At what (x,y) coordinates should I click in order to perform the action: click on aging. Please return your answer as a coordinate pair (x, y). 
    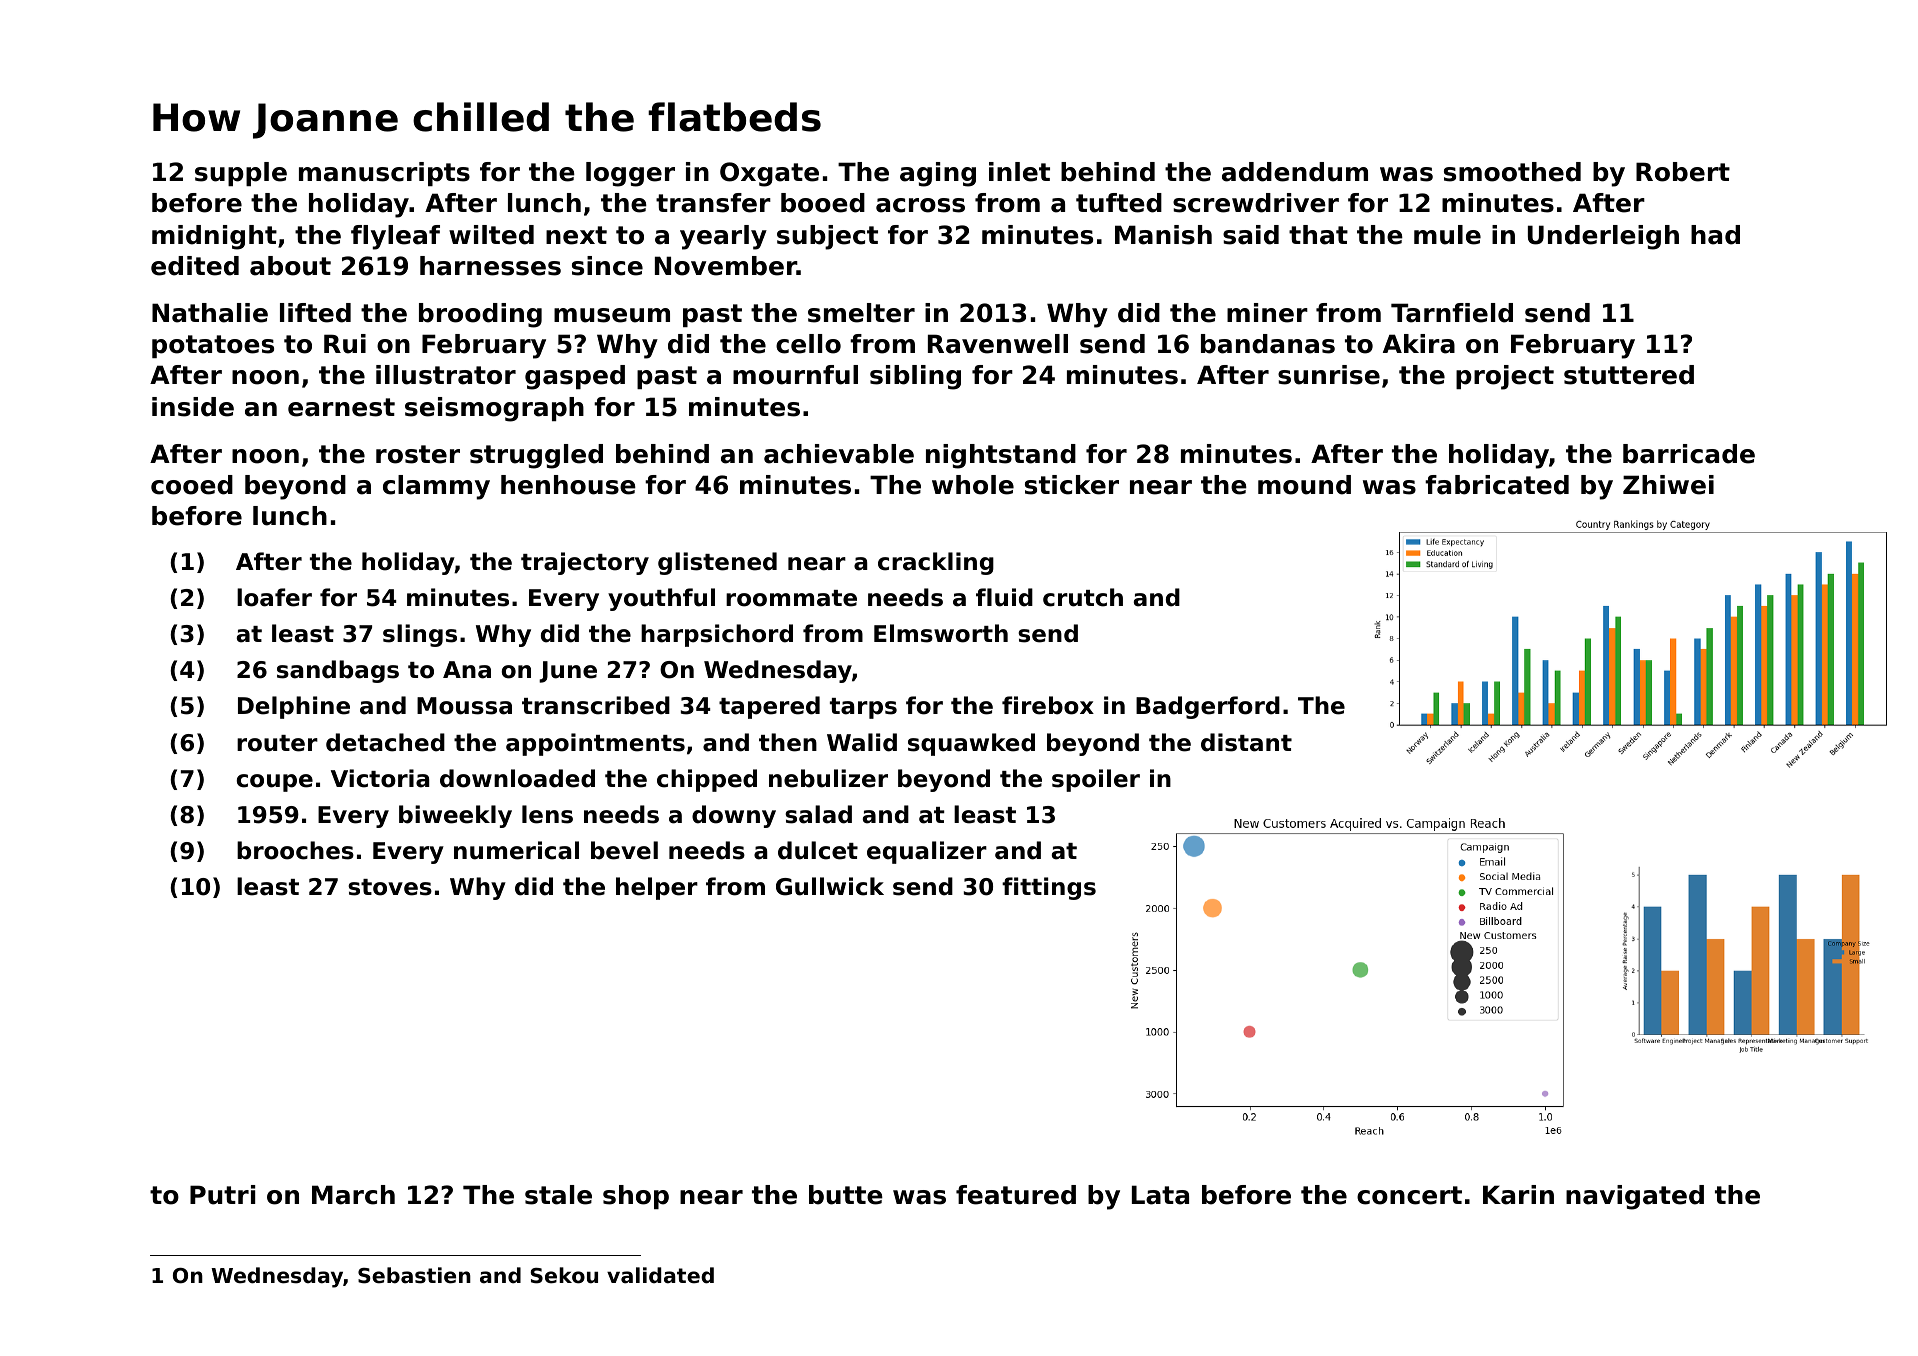
    Looking at the image, I should click on (938, 174).
